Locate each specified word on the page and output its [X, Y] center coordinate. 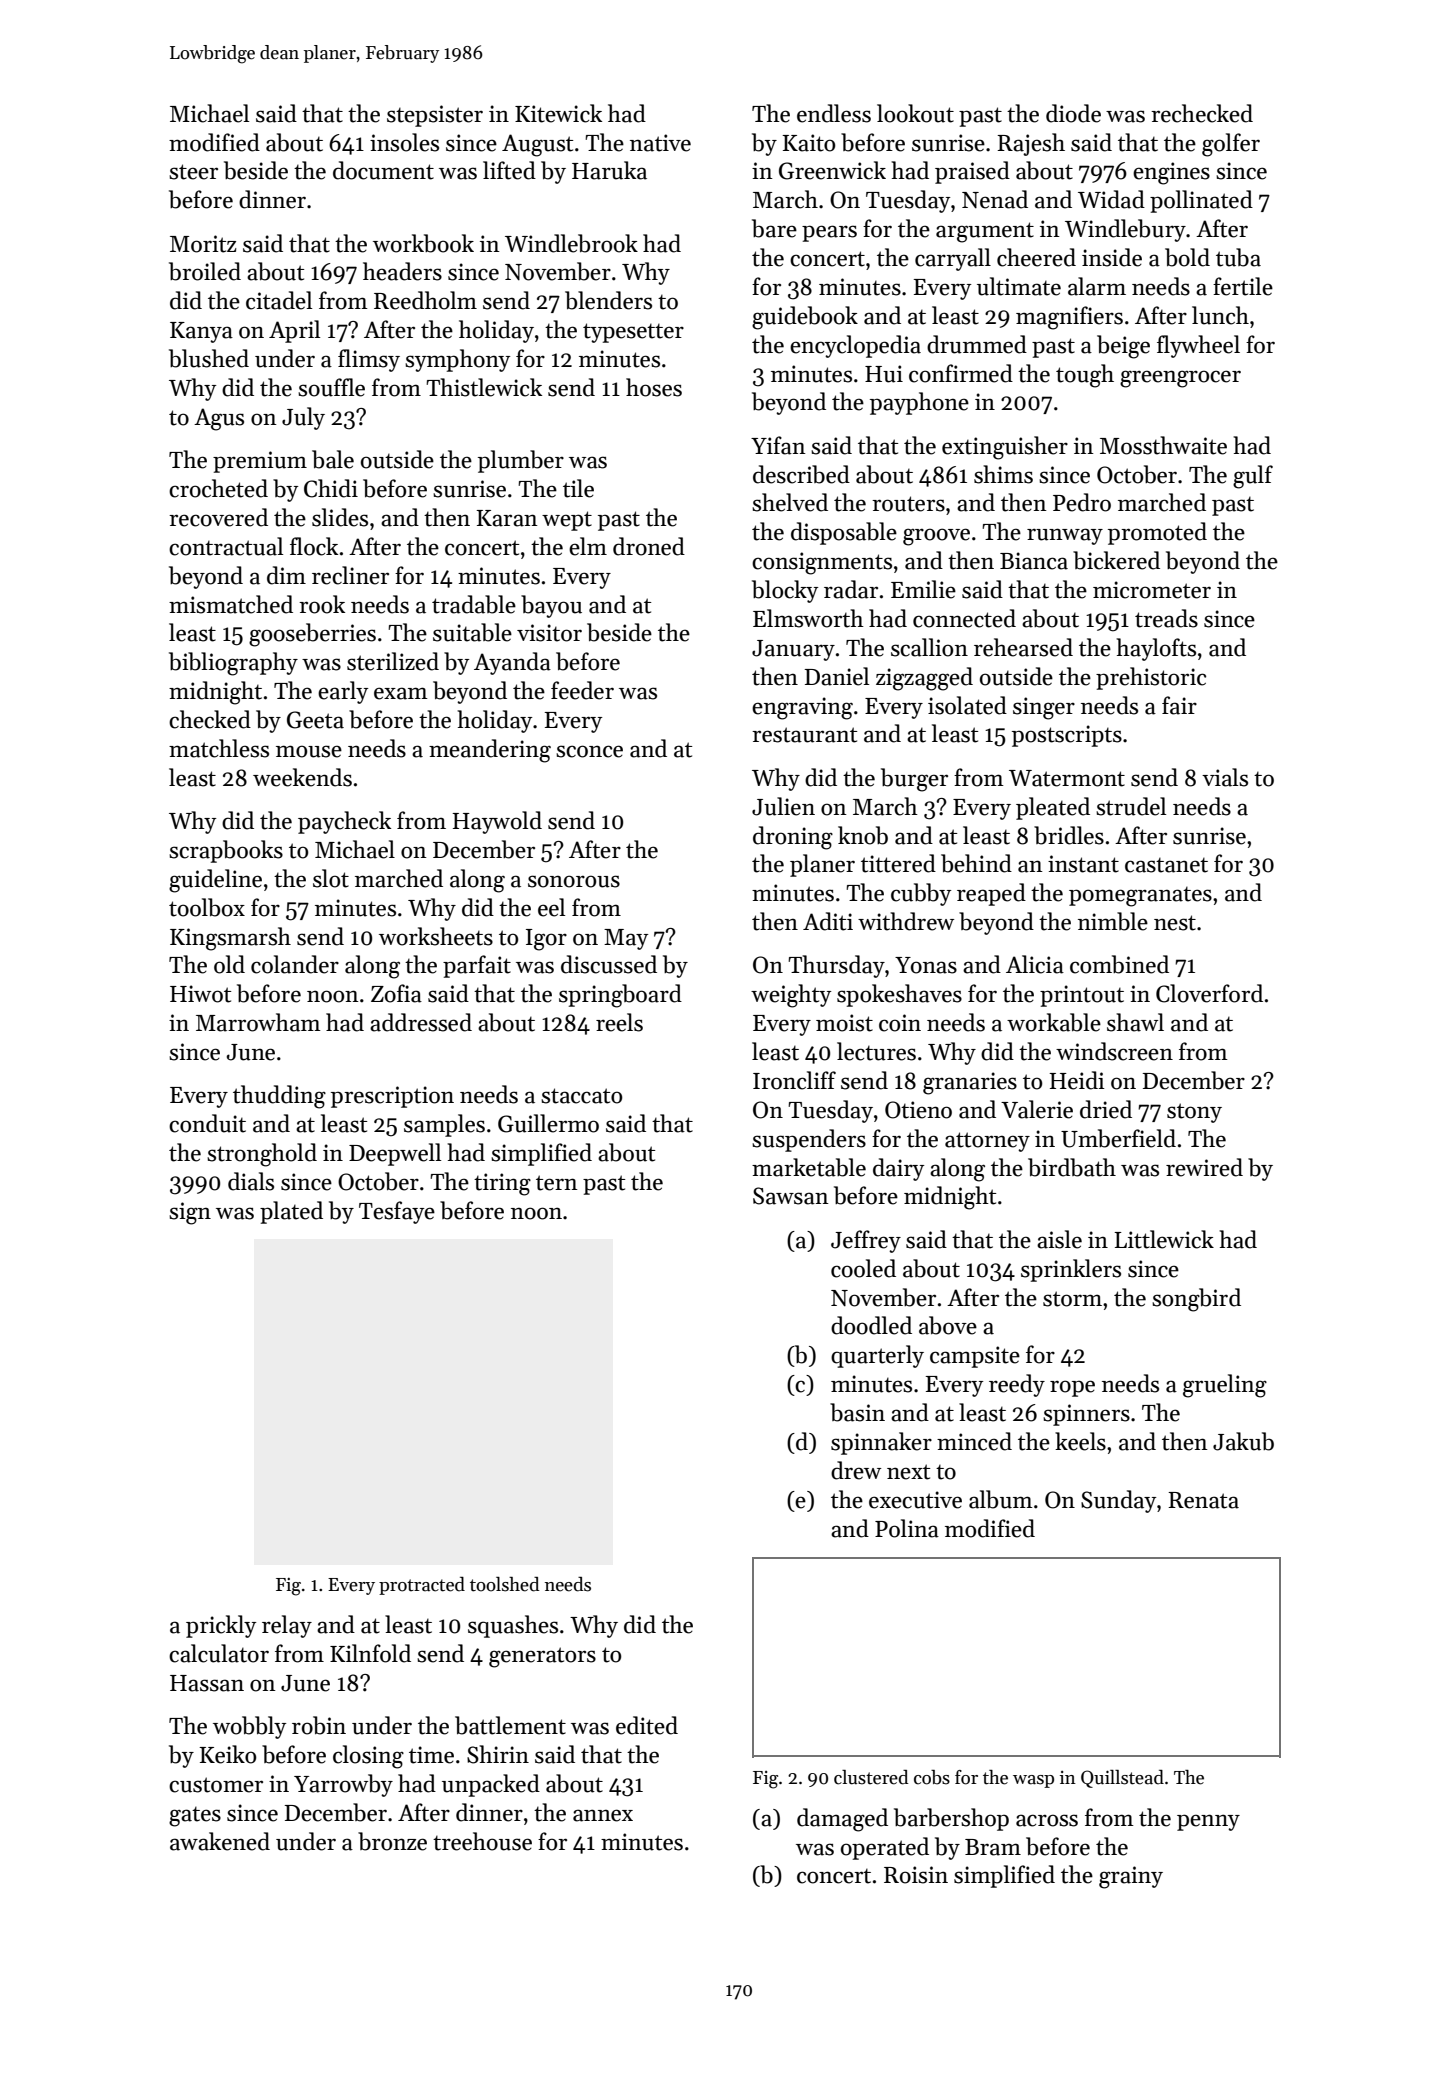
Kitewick [558, 113]
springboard [620, 996]
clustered [871, 1777]
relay [287, 1626]
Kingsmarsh [230, 939]
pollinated [1201, 201]
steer [193, 172]
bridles [1069, 835]
